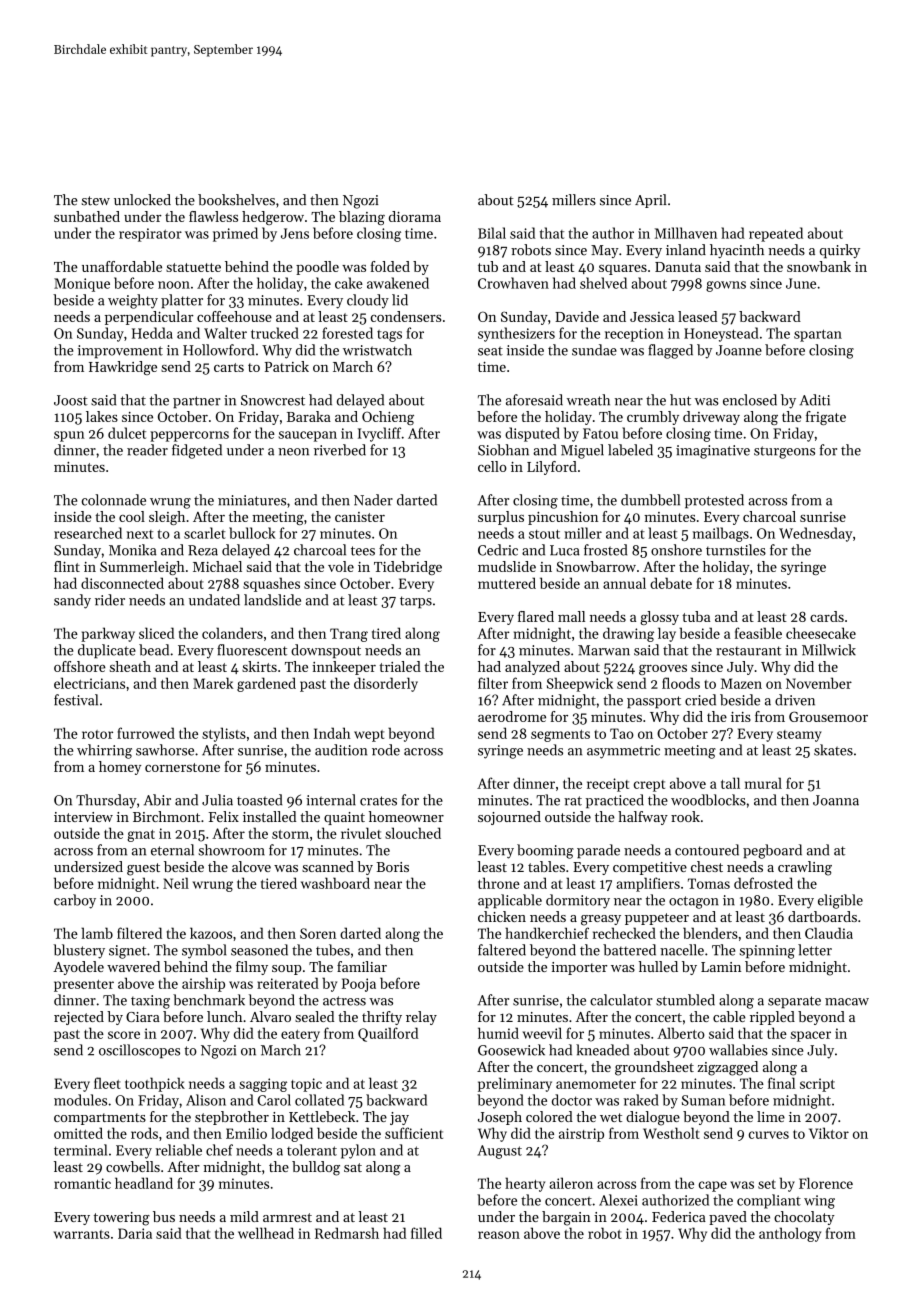  I want to click on Sheepwick, so click(580, 684).
